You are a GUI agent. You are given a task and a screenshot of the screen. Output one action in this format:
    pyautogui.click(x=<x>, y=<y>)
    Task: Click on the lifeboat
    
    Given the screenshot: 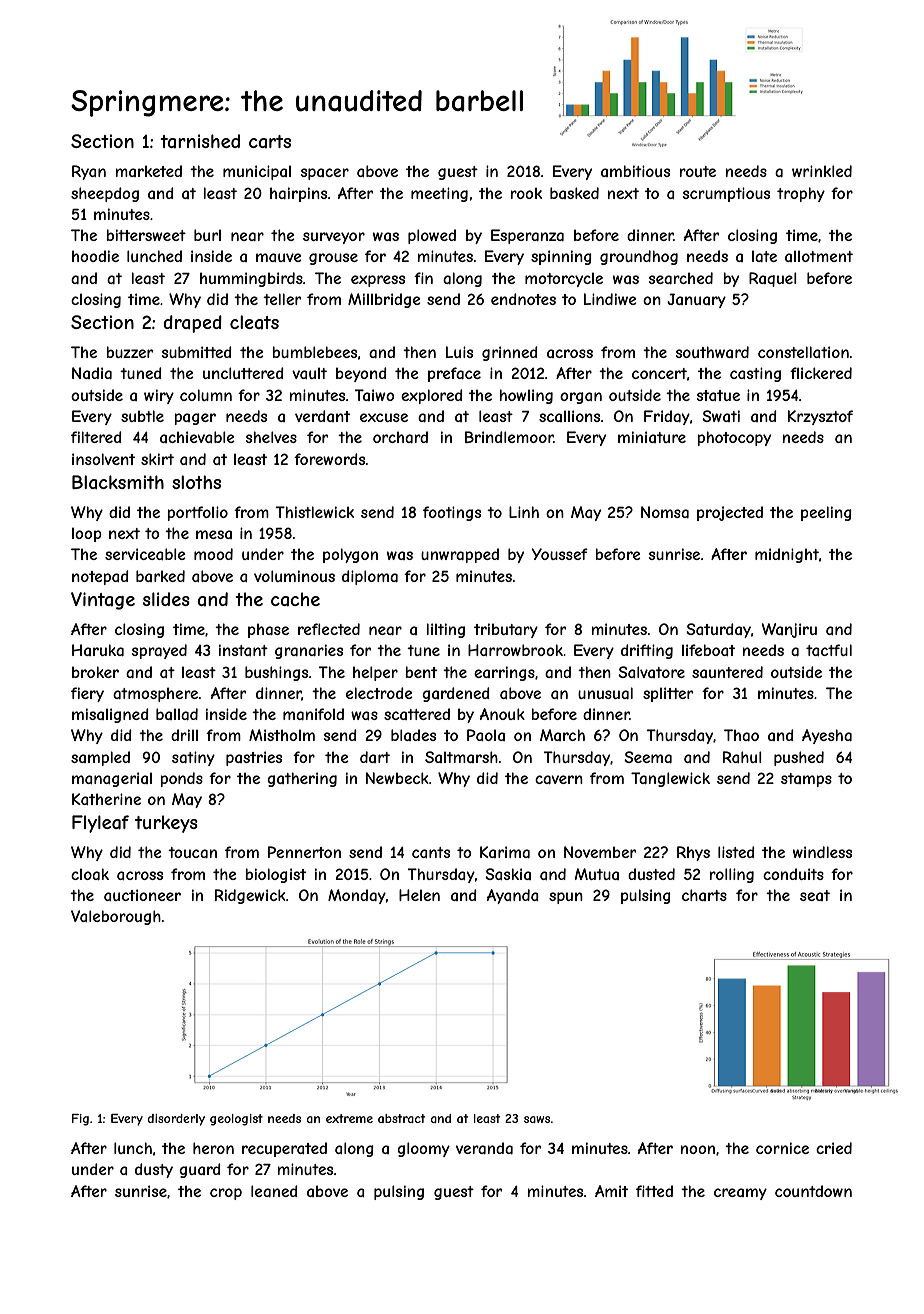 What is the action you would take?
    pyautogui.click(x=708, y=650)
